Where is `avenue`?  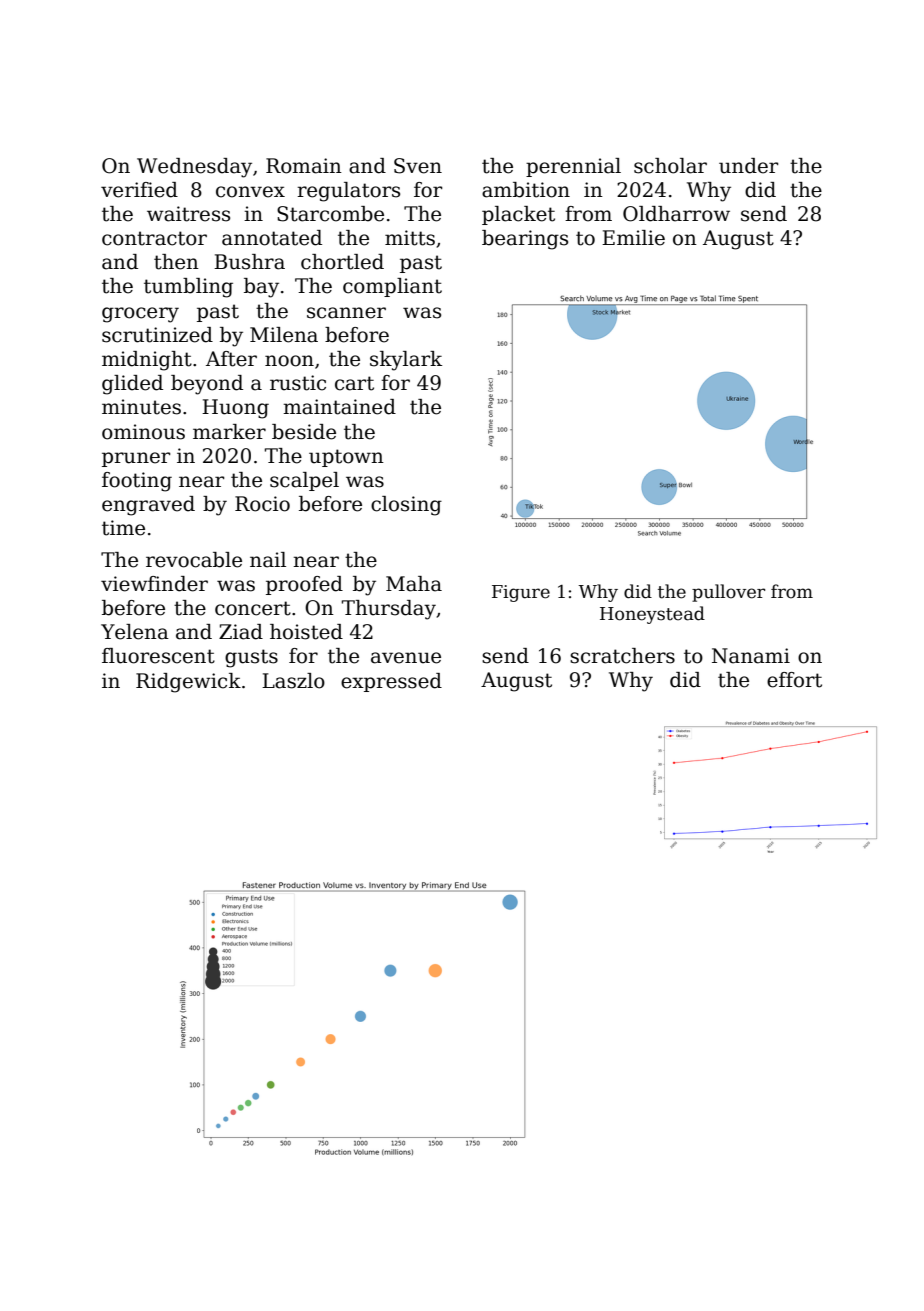
avenue is located at coordinates (406, 658).
